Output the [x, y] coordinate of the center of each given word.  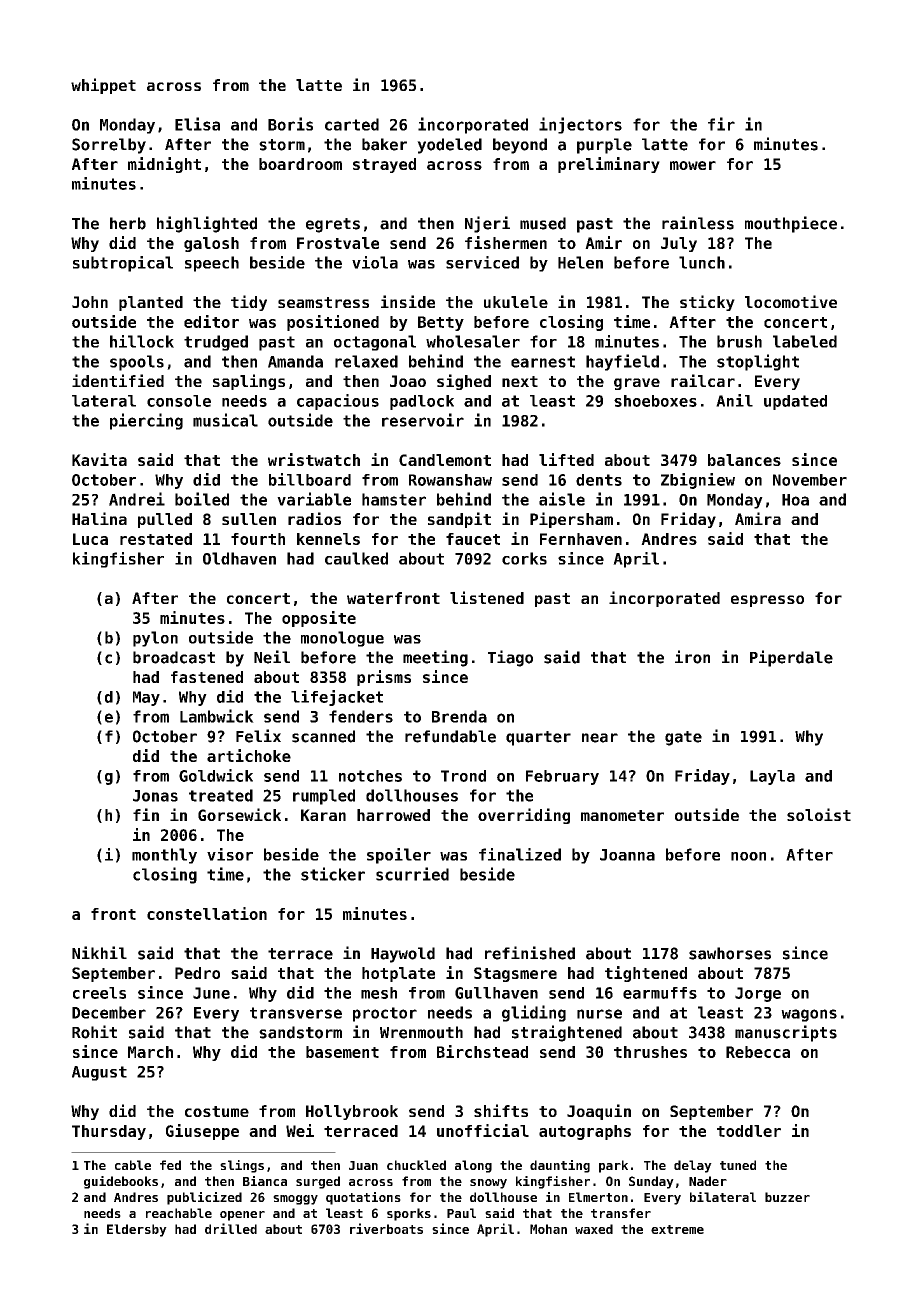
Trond [463, 776]
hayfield [622, 362]
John [90, 302]
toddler [749, 1131]
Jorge [758, 994]
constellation [207, 913]
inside [408, 301]
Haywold [403, 955]
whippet [103, 86]
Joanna [627, 855]
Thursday [109, 1132]
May [146, 698]
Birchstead [482, 1051]
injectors [580, 125]
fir [721, 124]
